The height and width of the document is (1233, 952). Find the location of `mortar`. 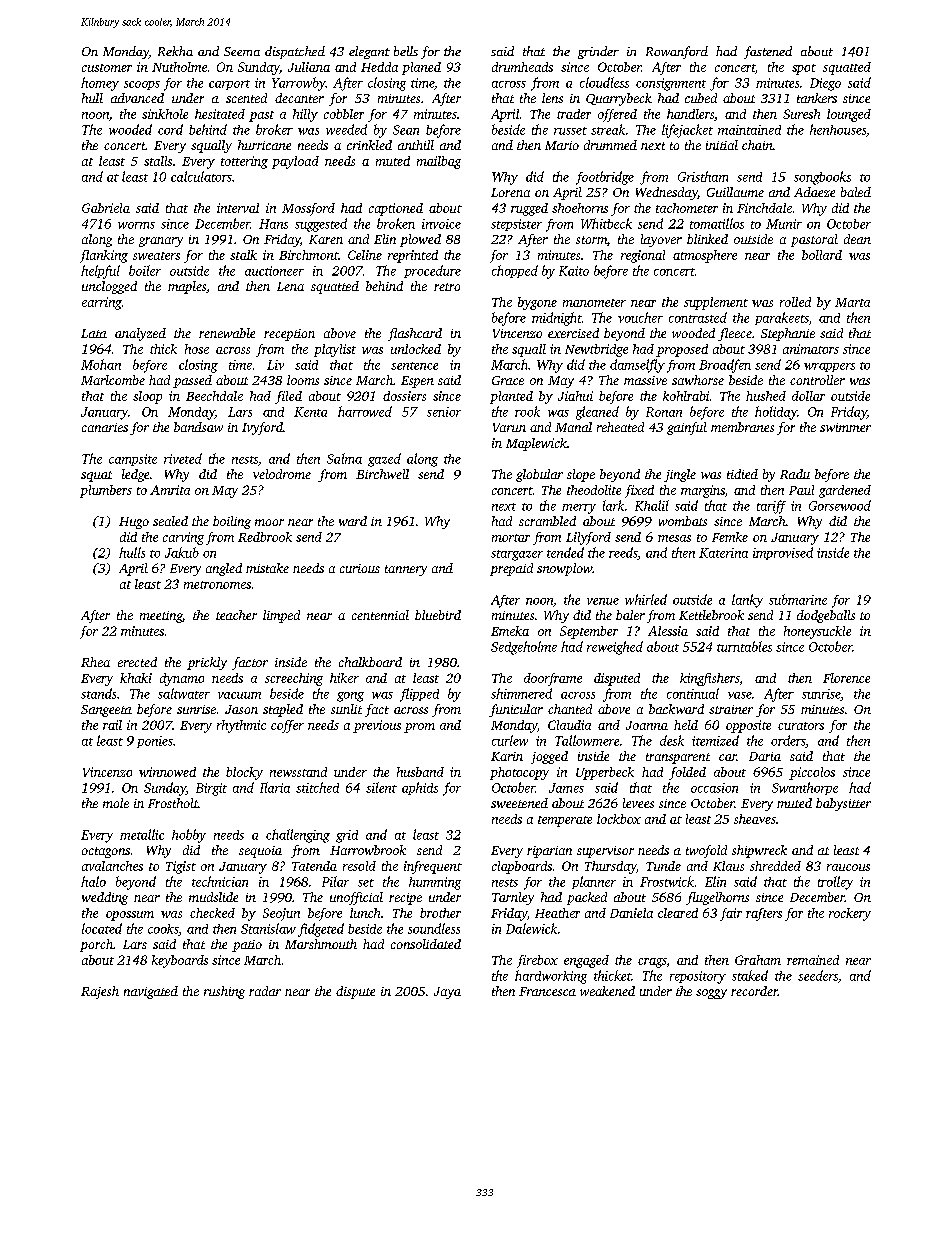

mortar is located at coordinates (511, 538).
